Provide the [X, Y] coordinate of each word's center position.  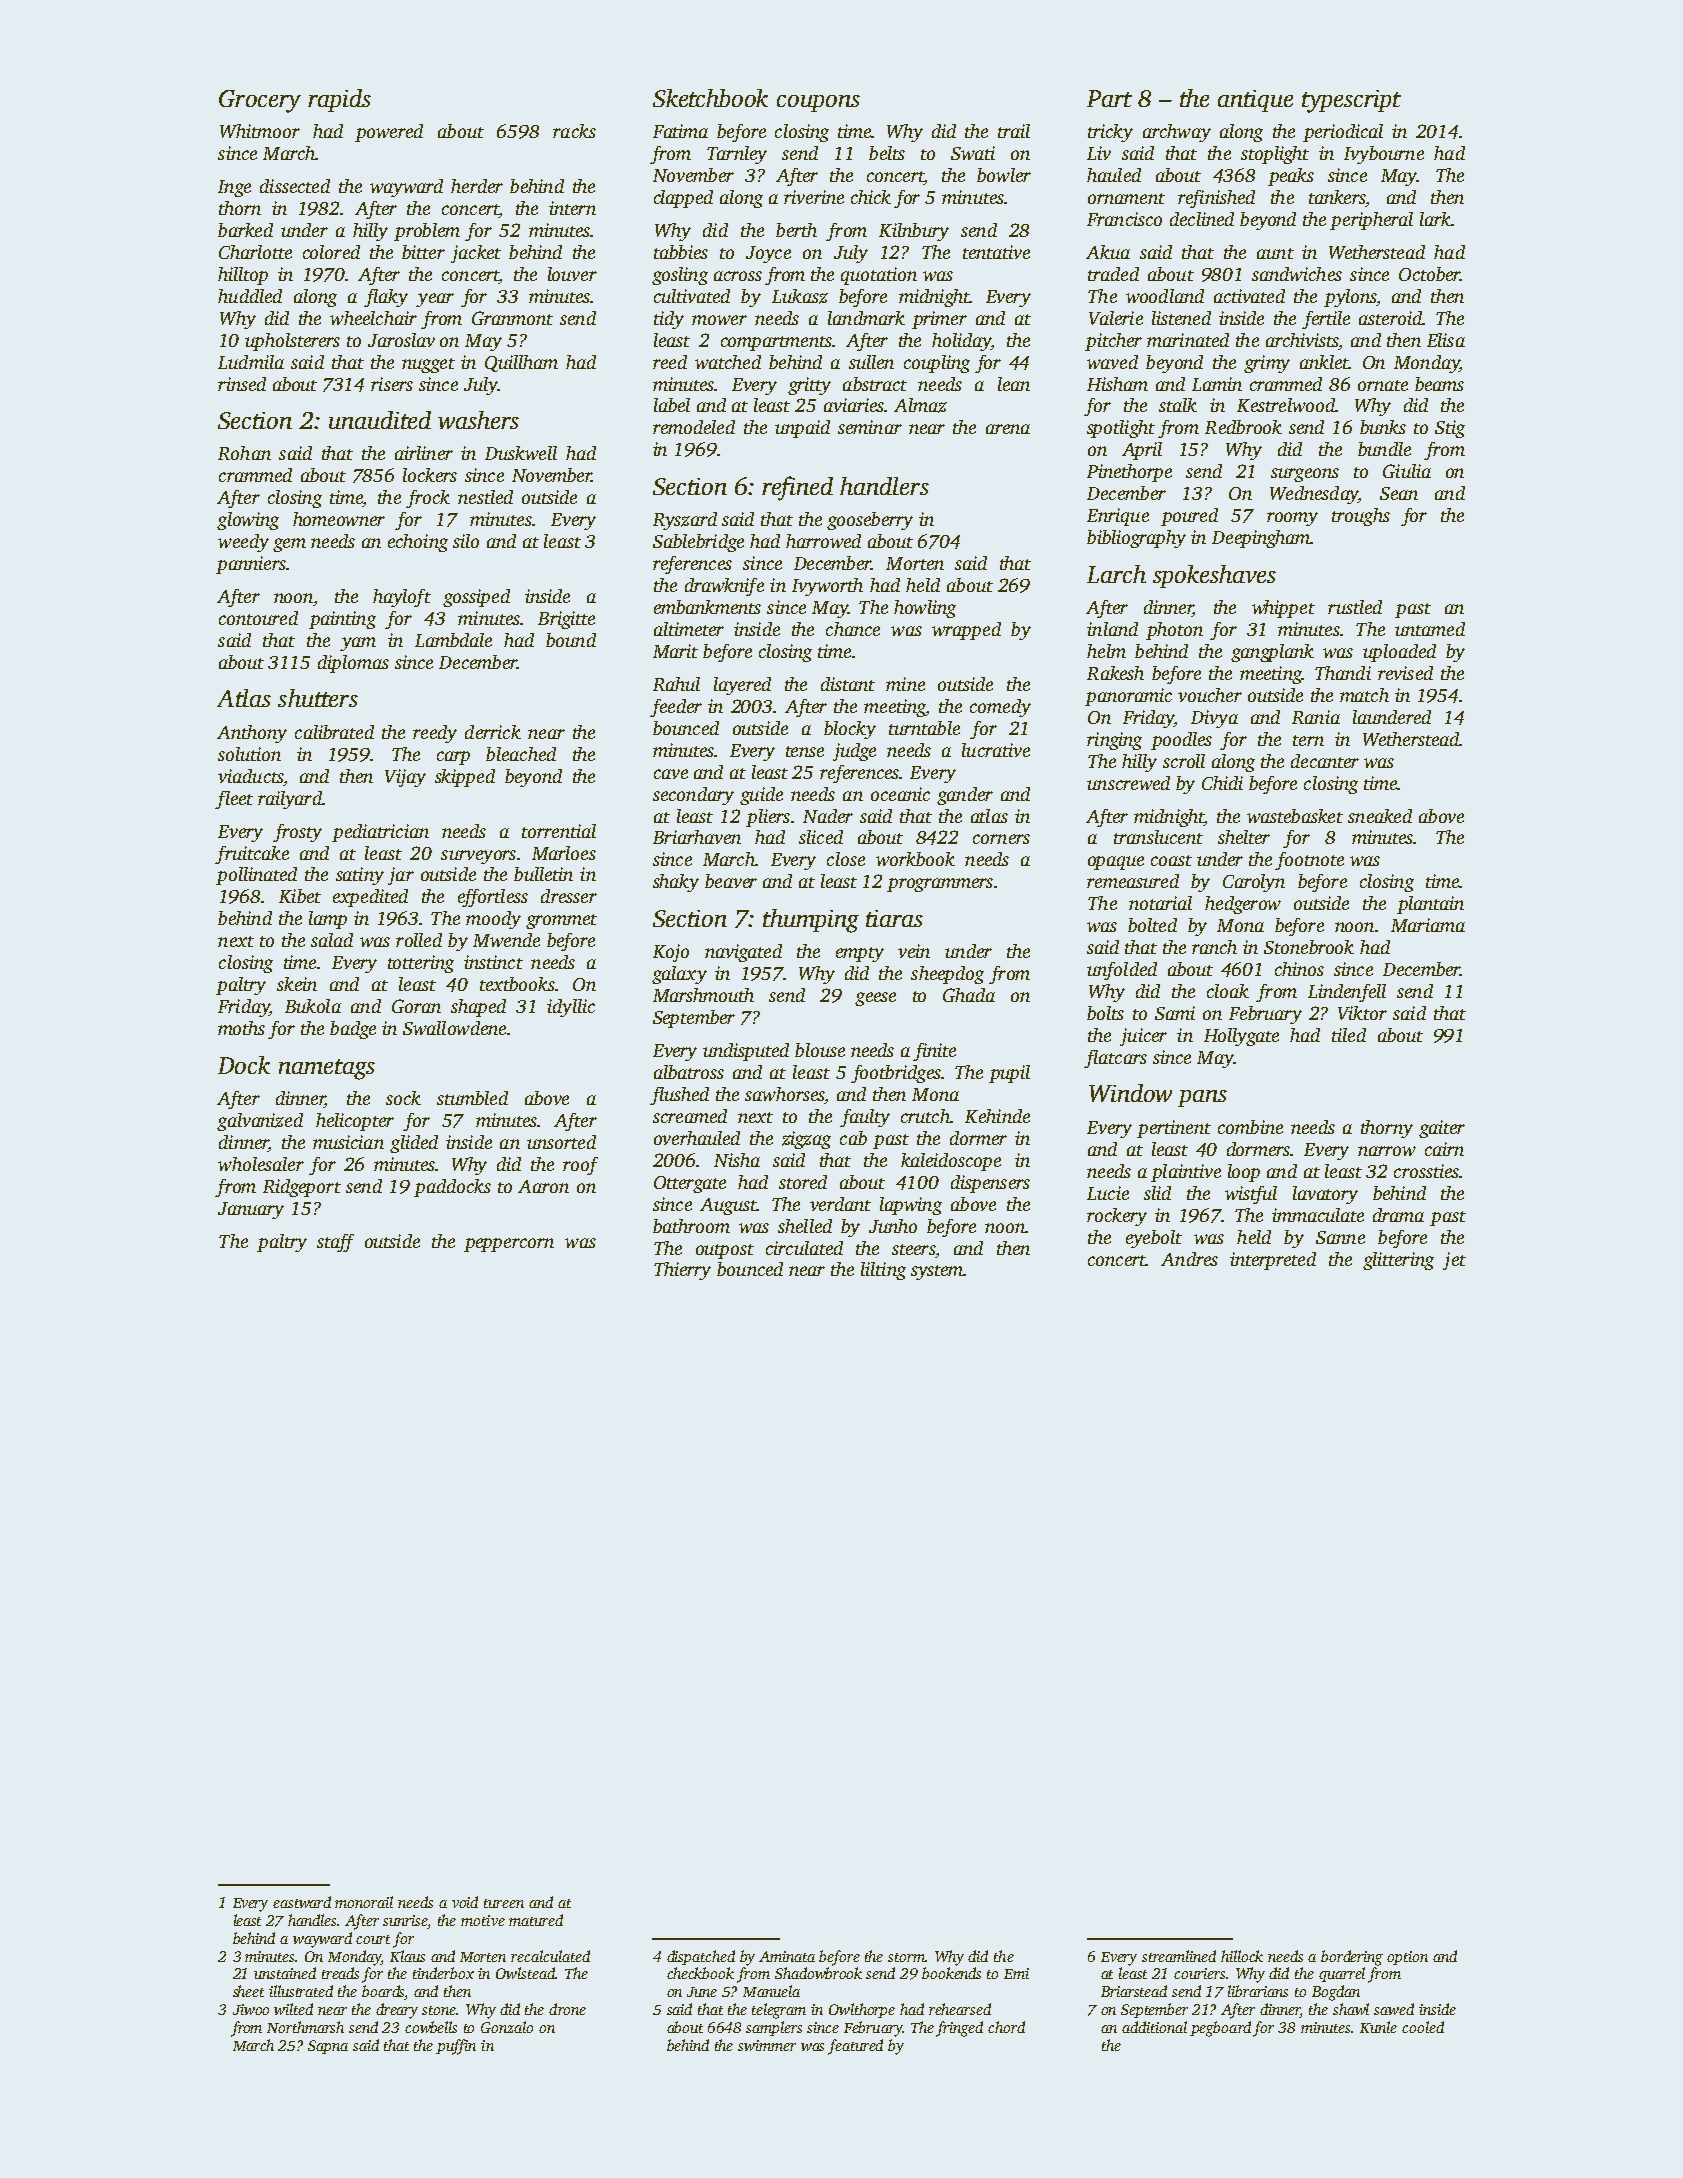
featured [855, 2047]
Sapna [328, 2047]
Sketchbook [710, 98]
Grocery [260, 101]
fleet [234, 800]
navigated [743, 953]
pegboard [1220, 2029]
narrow [1387, 1151]
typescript [1351, 101]
